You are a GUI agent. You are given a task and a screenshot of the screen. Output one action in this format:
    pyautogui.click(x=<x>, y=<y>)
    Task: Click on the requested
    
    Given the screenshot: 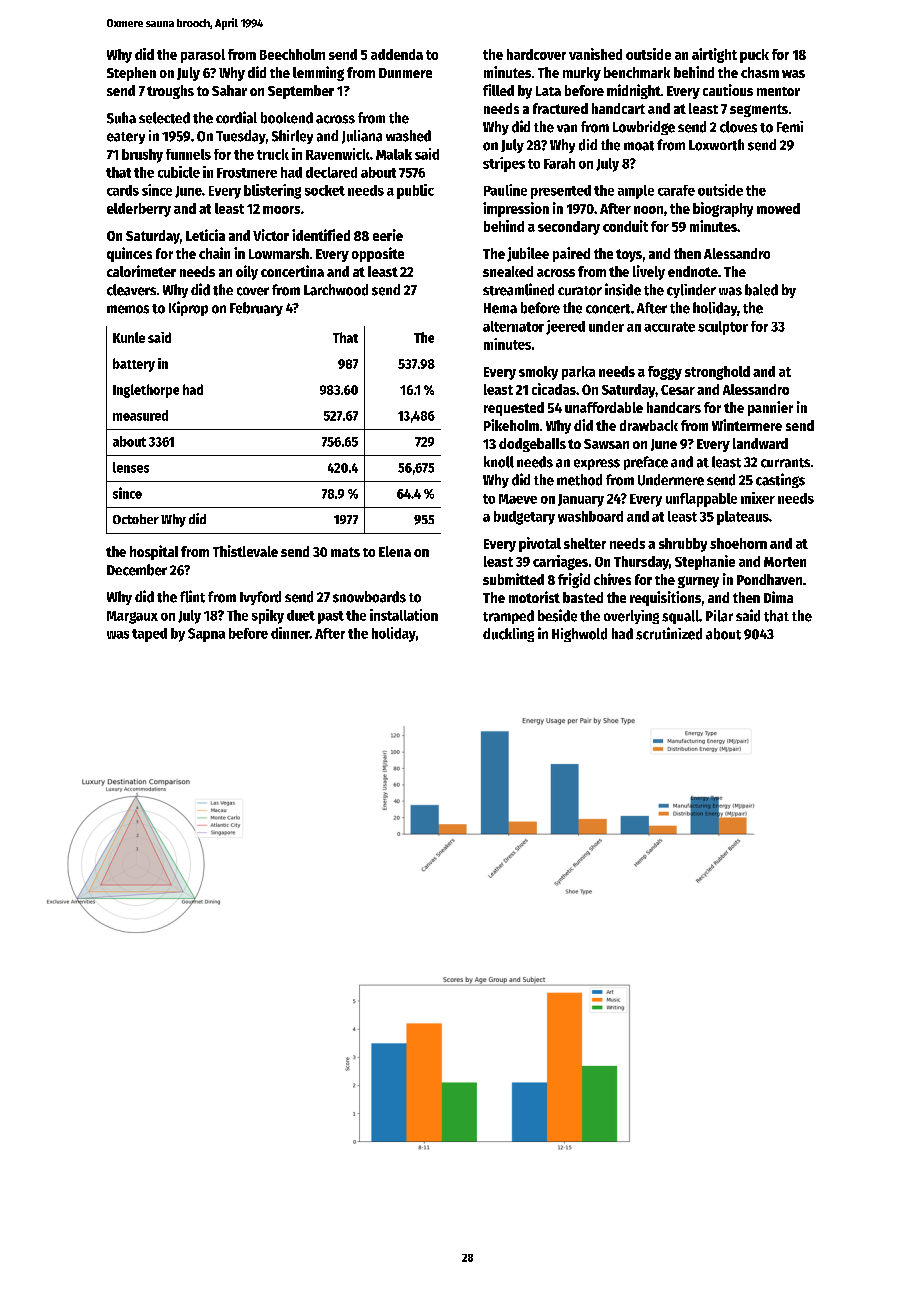 What is the action you would take?
    pyautogui.click(x=514, y=409)
